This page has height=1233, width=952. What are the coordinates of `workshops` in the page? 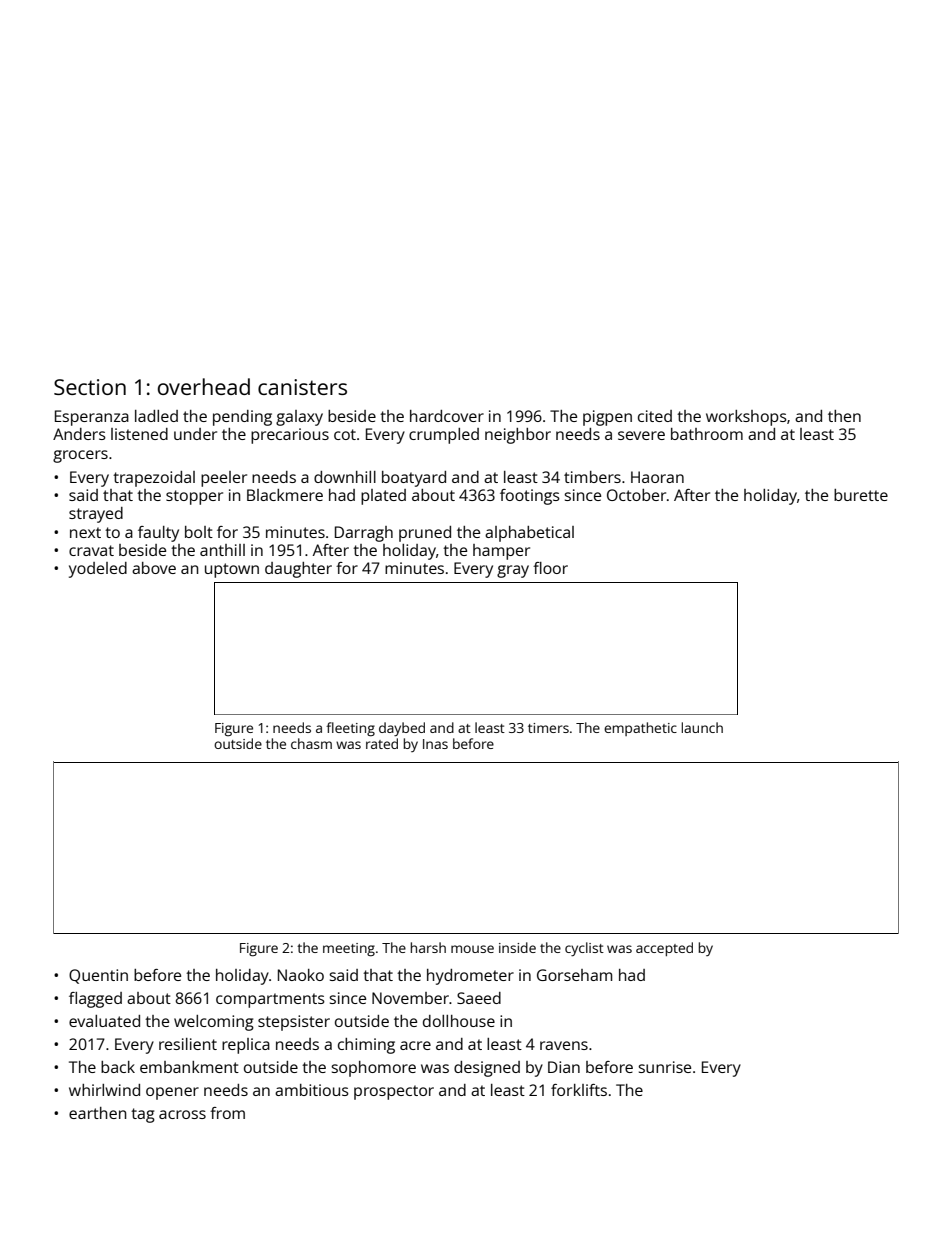 It's located at (746, 418).
